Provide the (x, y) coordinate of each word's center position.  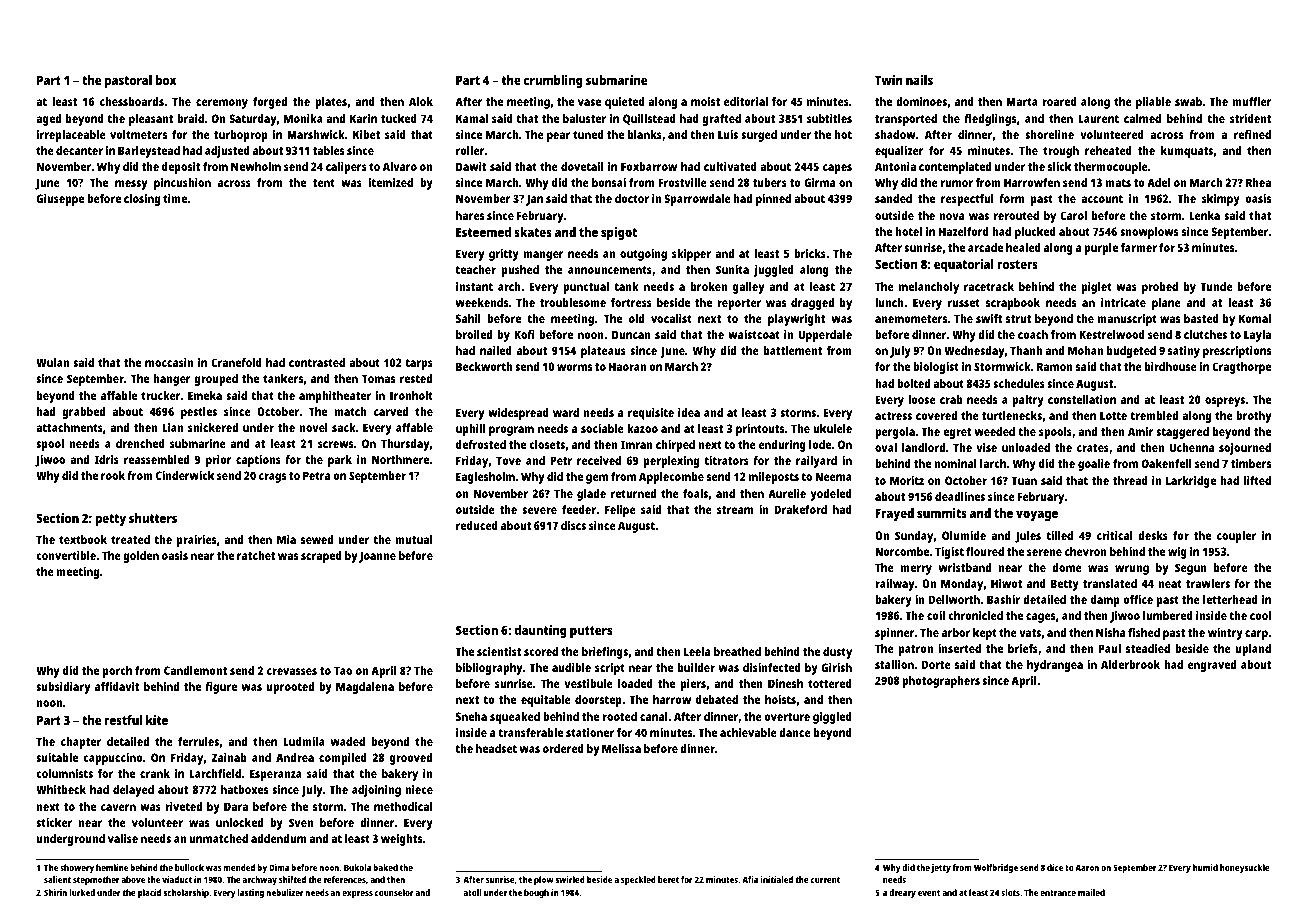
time (175, 198)
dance (795, 732)
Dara (236, 806)
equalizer (899, 152)
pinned (773, 200)
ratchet (256, 555)
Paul (1110, 648)
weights (401, 840)
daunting (540, 631)
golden (141, 557)
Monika (303, 118)
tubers (770, 182)
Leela (697, 651)
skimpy (1221, 200)
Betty (1065, 585)
